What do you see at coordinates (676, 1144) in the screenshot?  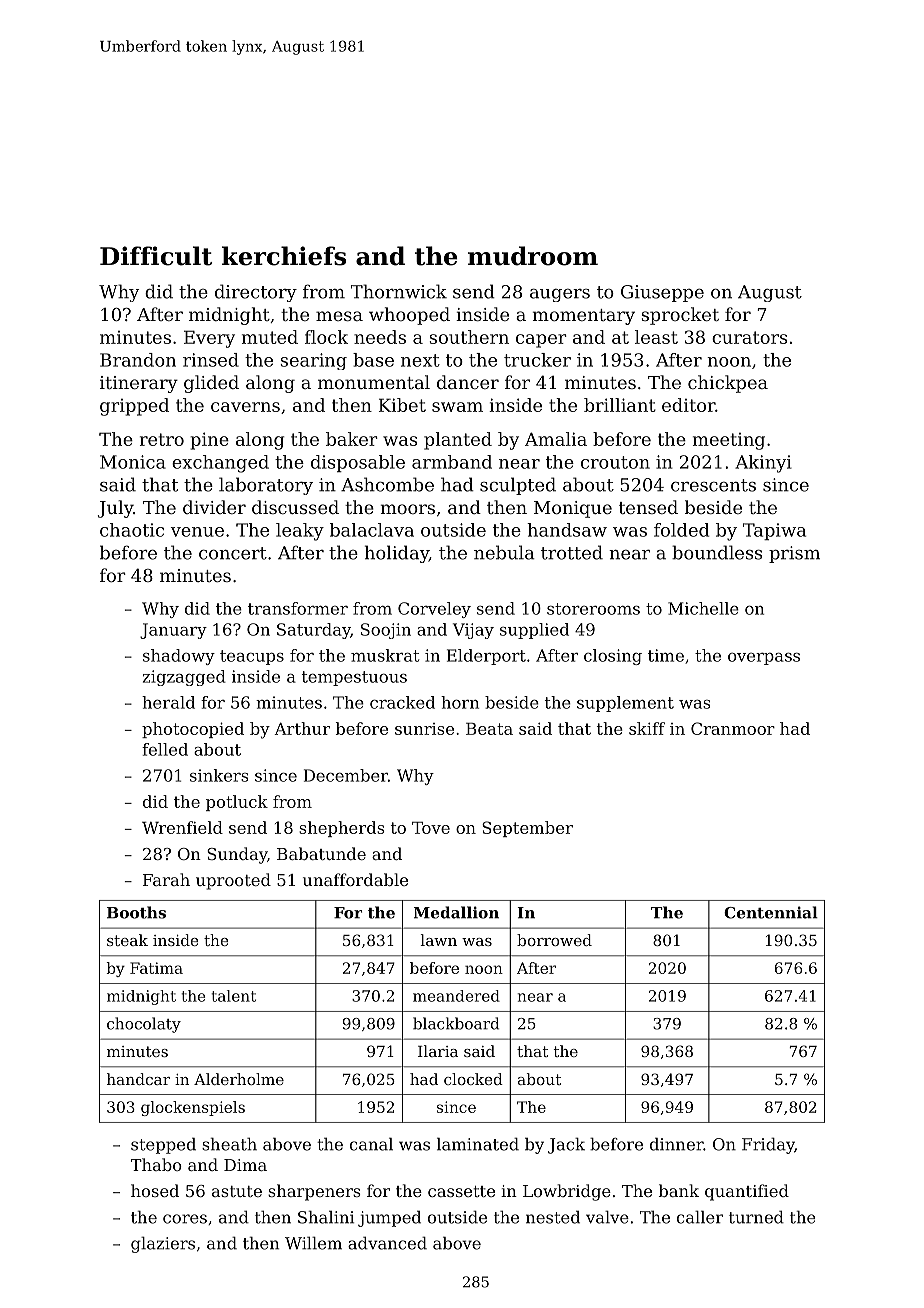 I see `dinner` at bounding box center [676, 1144].
